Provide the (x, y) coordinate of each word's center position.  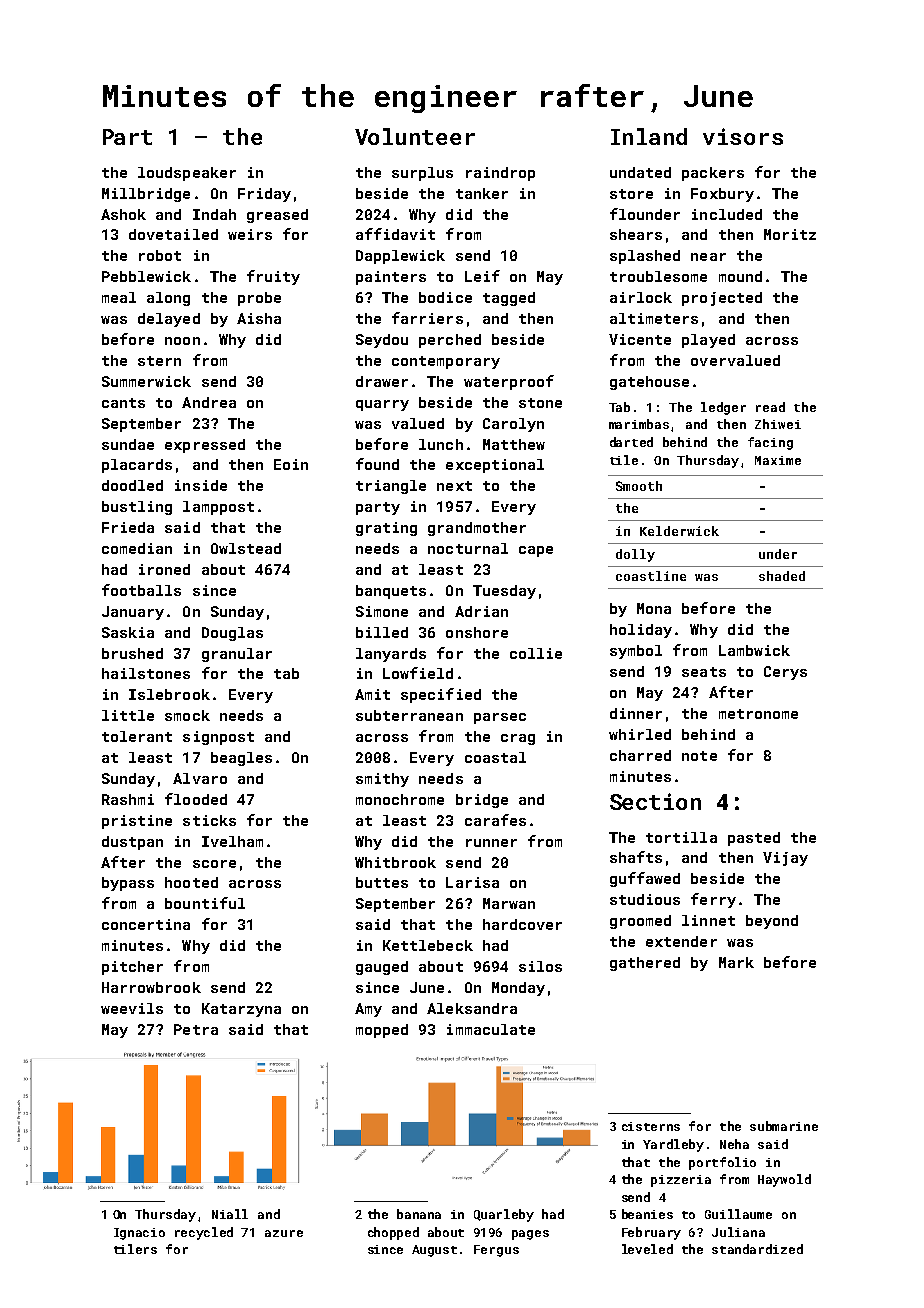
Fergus (496, 1251)
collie (536, 653)
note (699, 756)
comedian (137, 548)
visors (743, 136)
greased (277, 216)
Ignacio (139, 1234)
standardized (757, 1249)
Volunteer (415, 136)
